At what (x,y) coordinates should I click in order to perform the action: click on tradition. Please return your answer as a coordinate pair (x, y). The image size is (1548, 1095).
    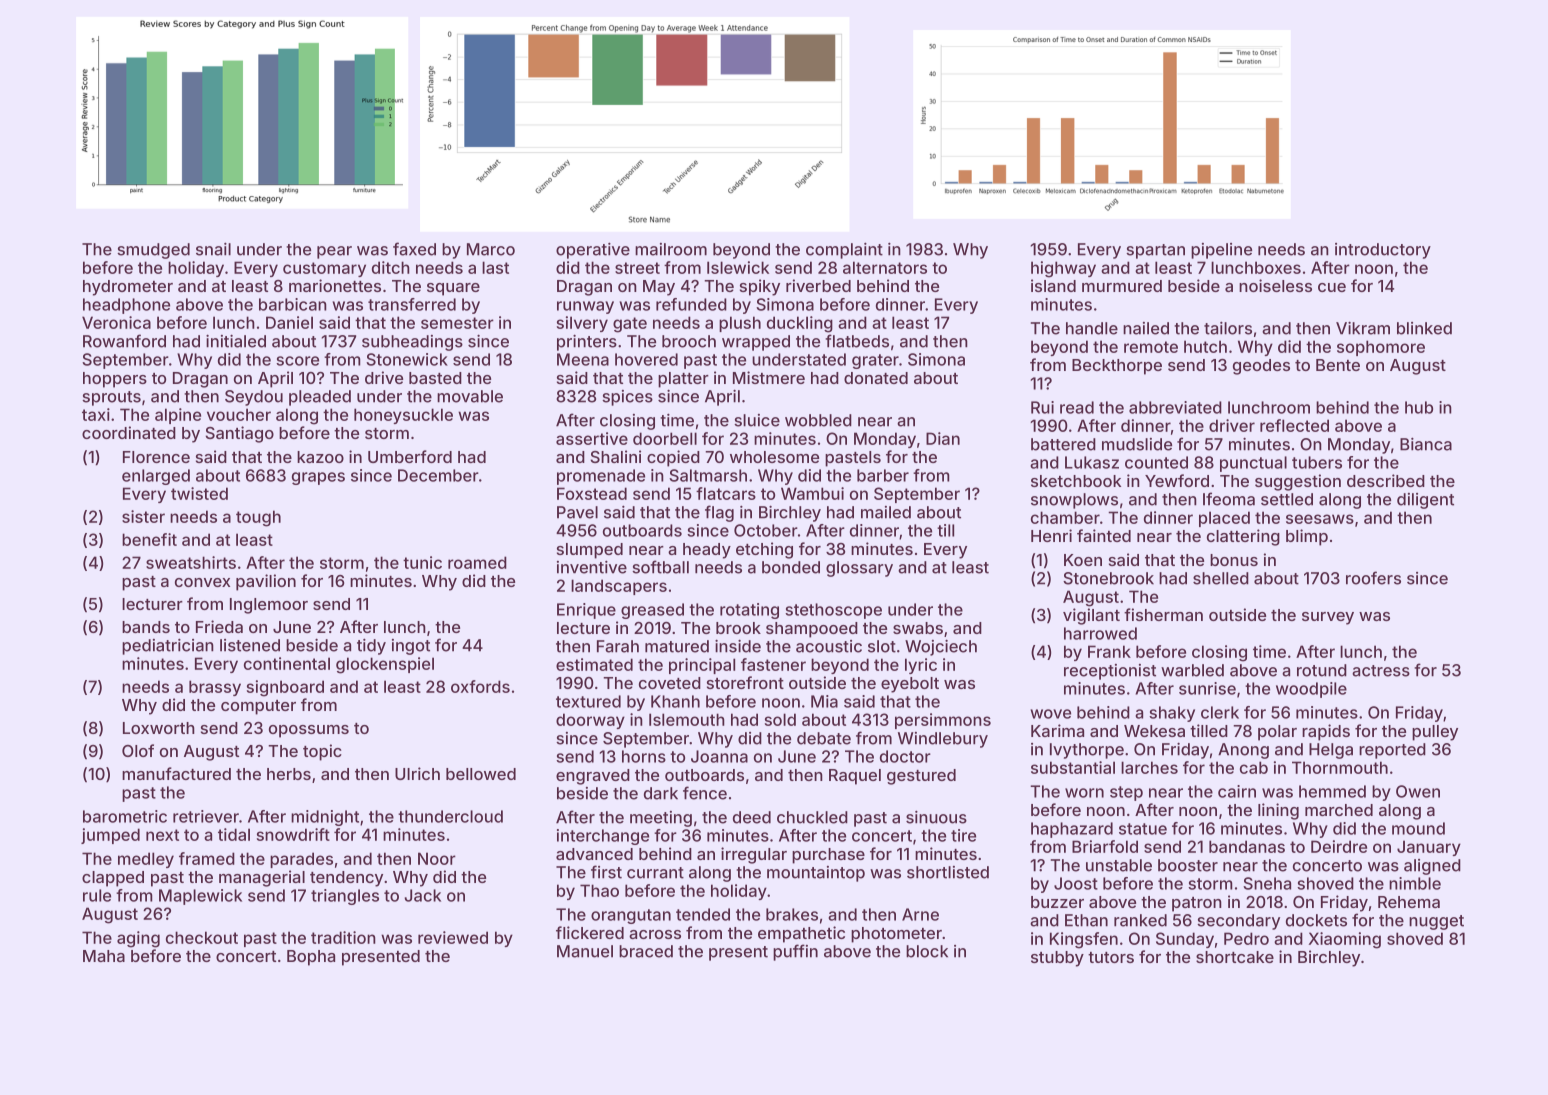
    Looking at the image, I should click on (343, 937).
